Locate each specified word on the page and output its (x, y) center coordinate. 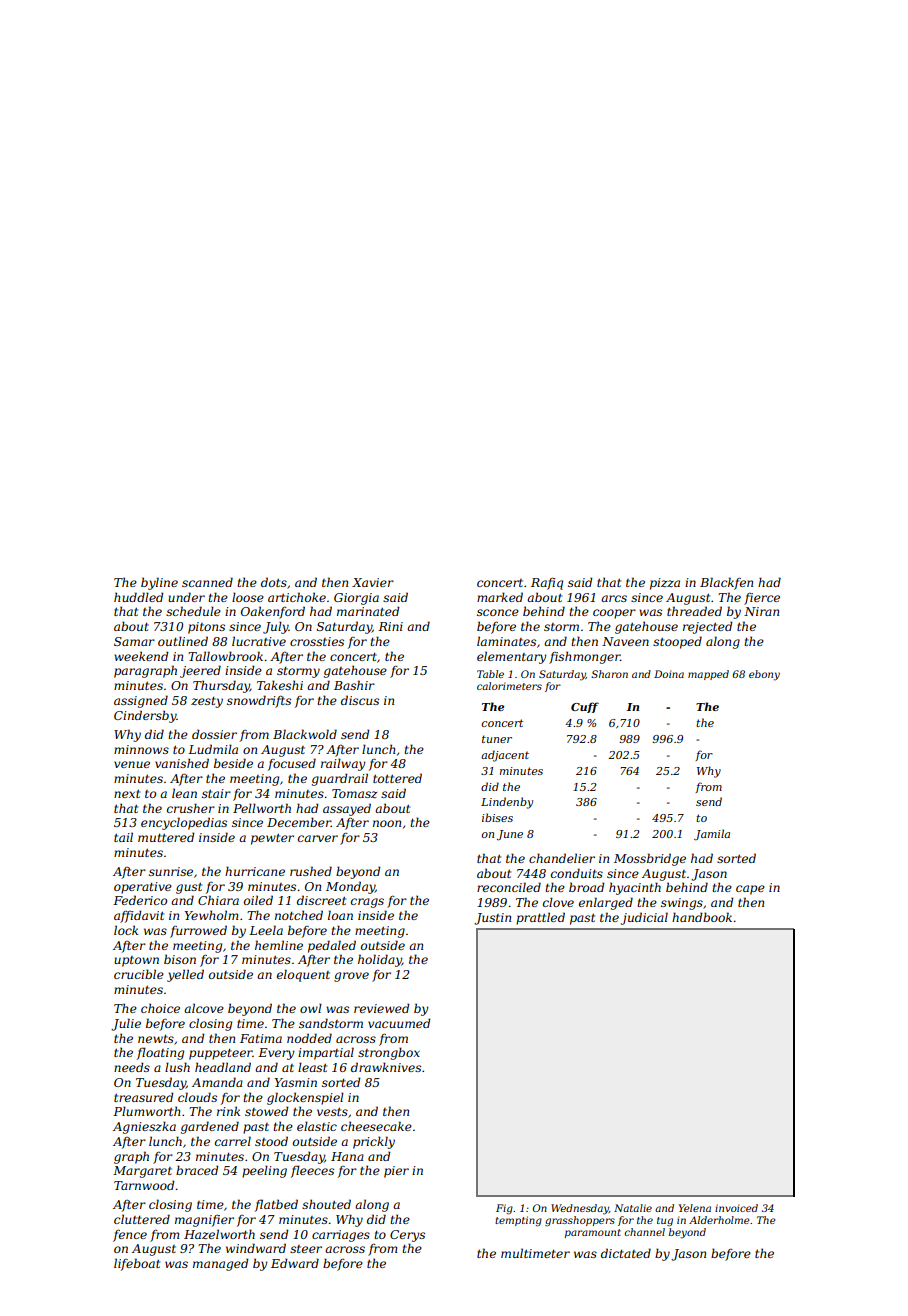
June (510, 835)
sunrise (171, 871)
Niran (761, 611)
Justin (492, 919)
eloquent (303, 975)
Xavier (373, 582)
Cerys (407, 1236)
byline (159, 583)
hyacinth (635, 888)
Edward (295, 1263)
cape (750, 890)
